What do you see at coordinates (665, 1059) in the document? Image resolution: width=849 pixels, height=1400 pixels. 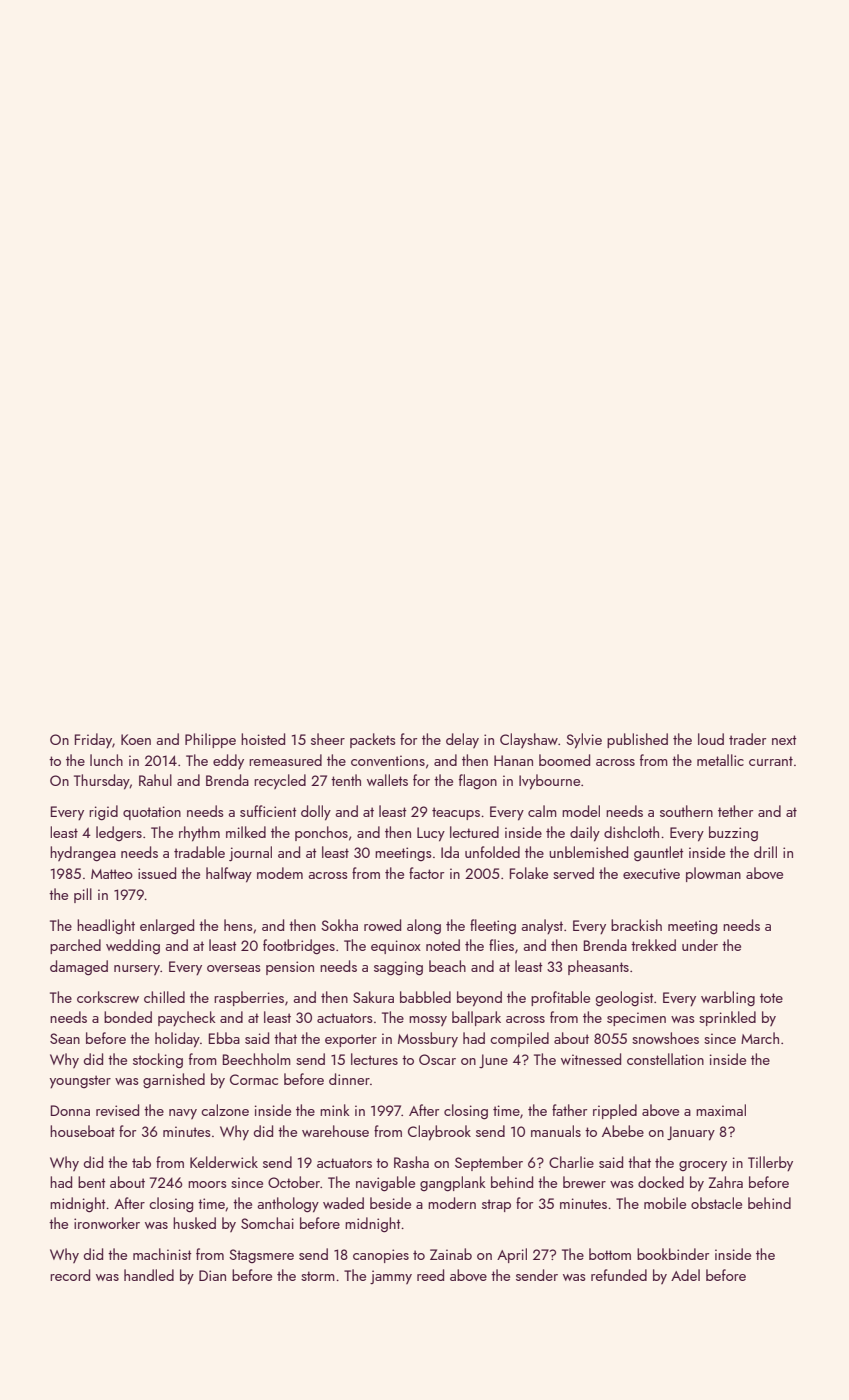 I see `constellation` at bounding box center [665, 1059].
